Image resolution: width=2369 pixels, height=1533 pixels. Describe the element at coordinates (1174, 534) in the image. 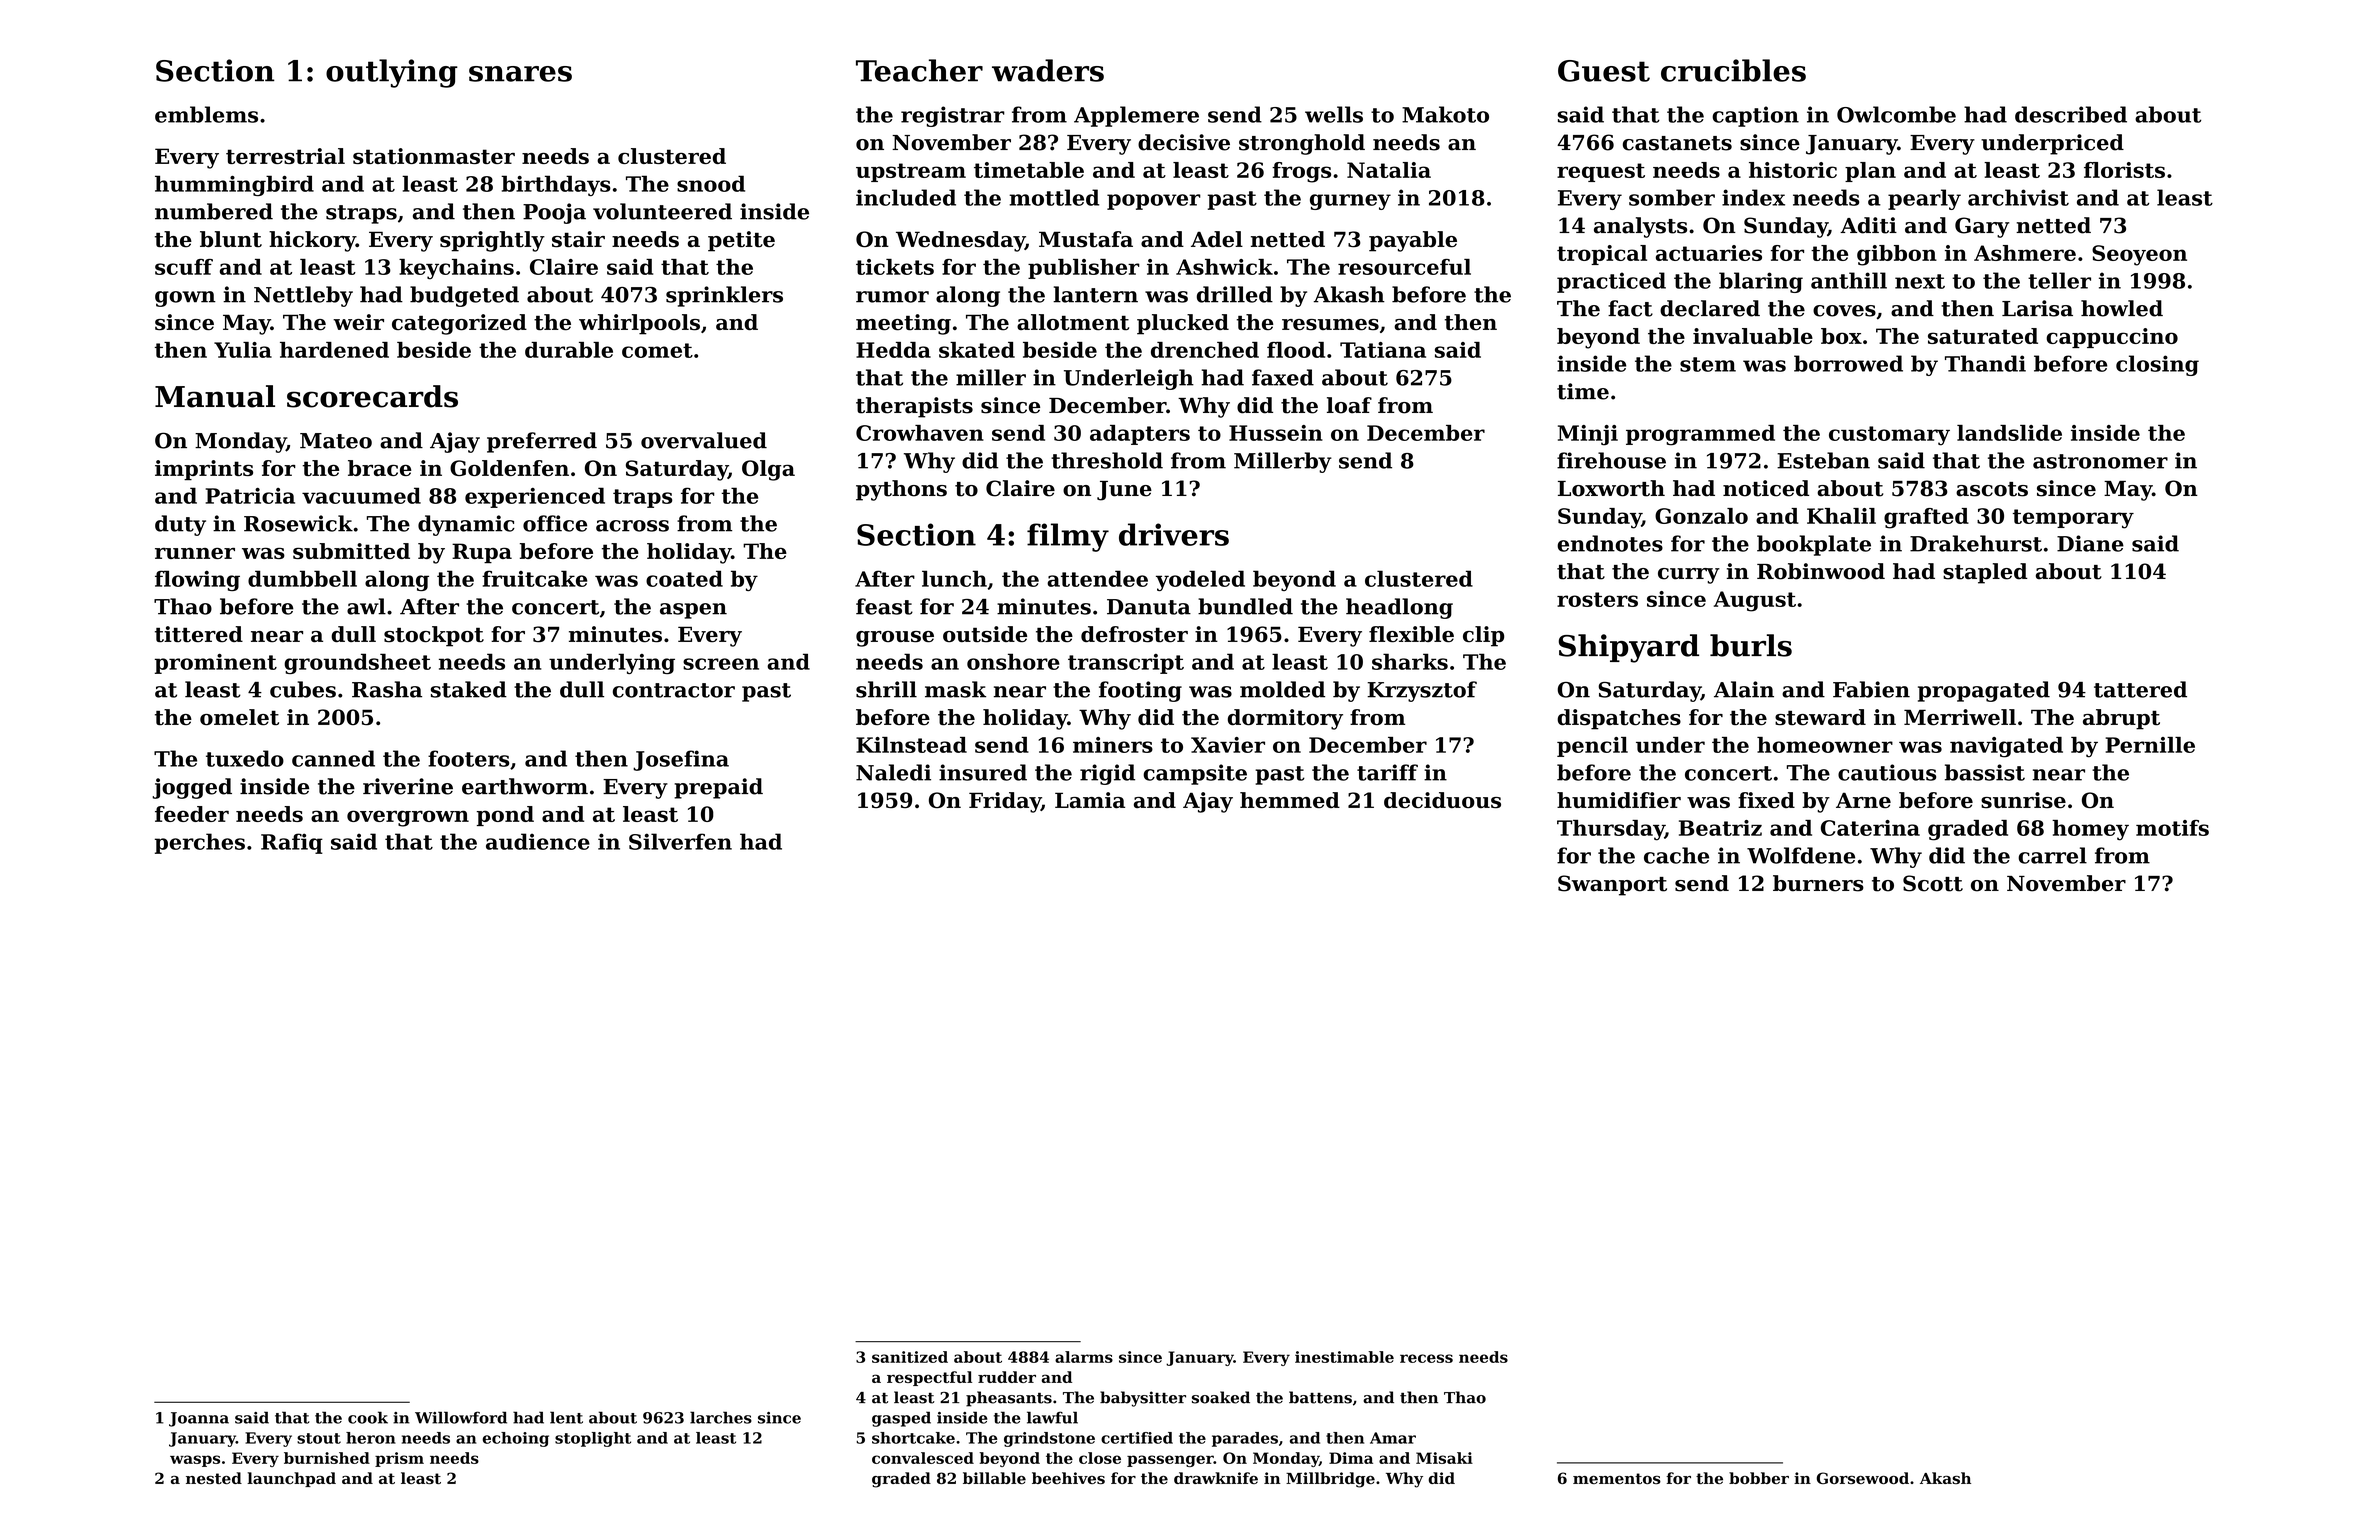

I see `drivers` at that location.
